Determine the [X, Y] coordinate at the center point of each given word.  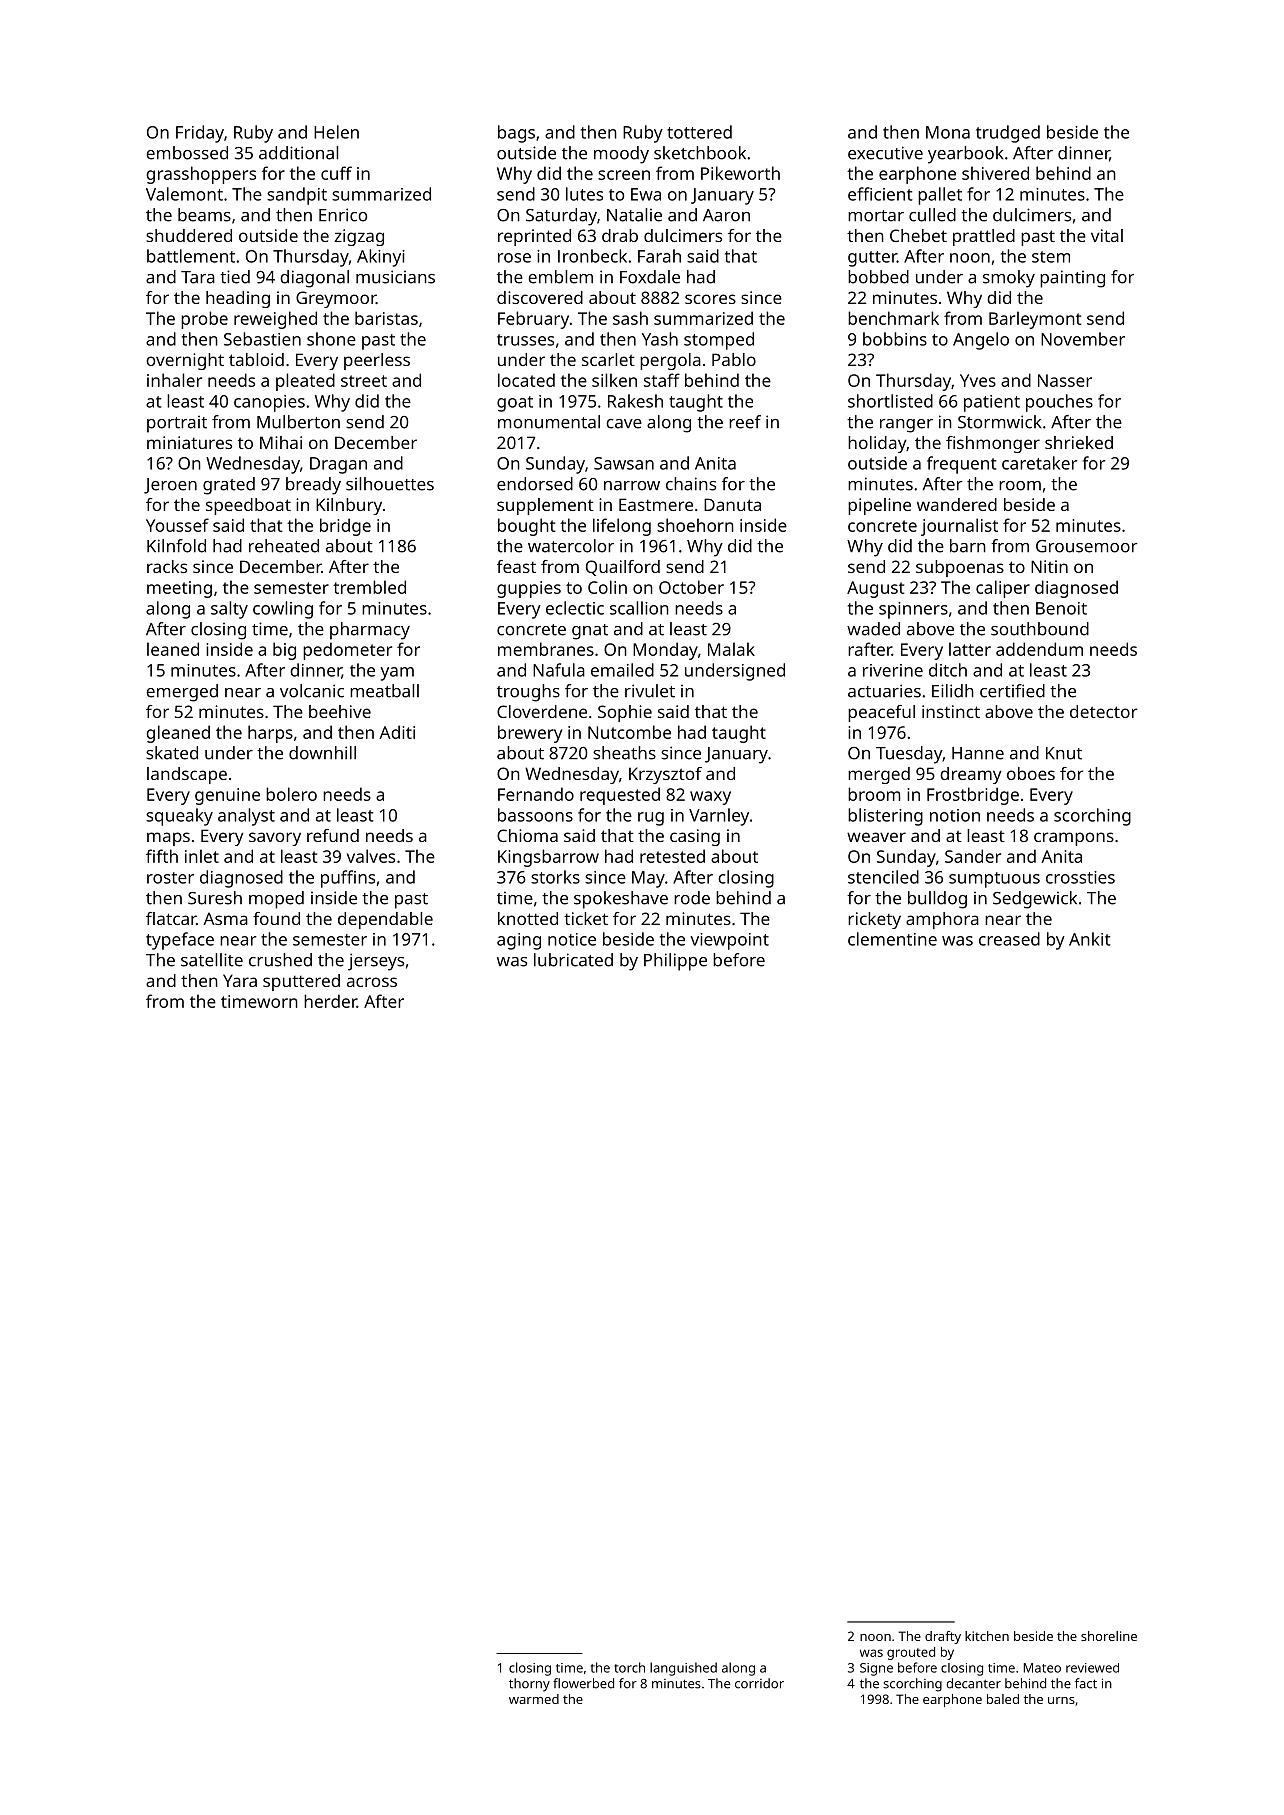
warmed [534, 1699]
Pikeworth [740, 173]
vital [1107, 235]
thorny [529, 1685]
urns [1061, 1700]
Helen [336, 132]
